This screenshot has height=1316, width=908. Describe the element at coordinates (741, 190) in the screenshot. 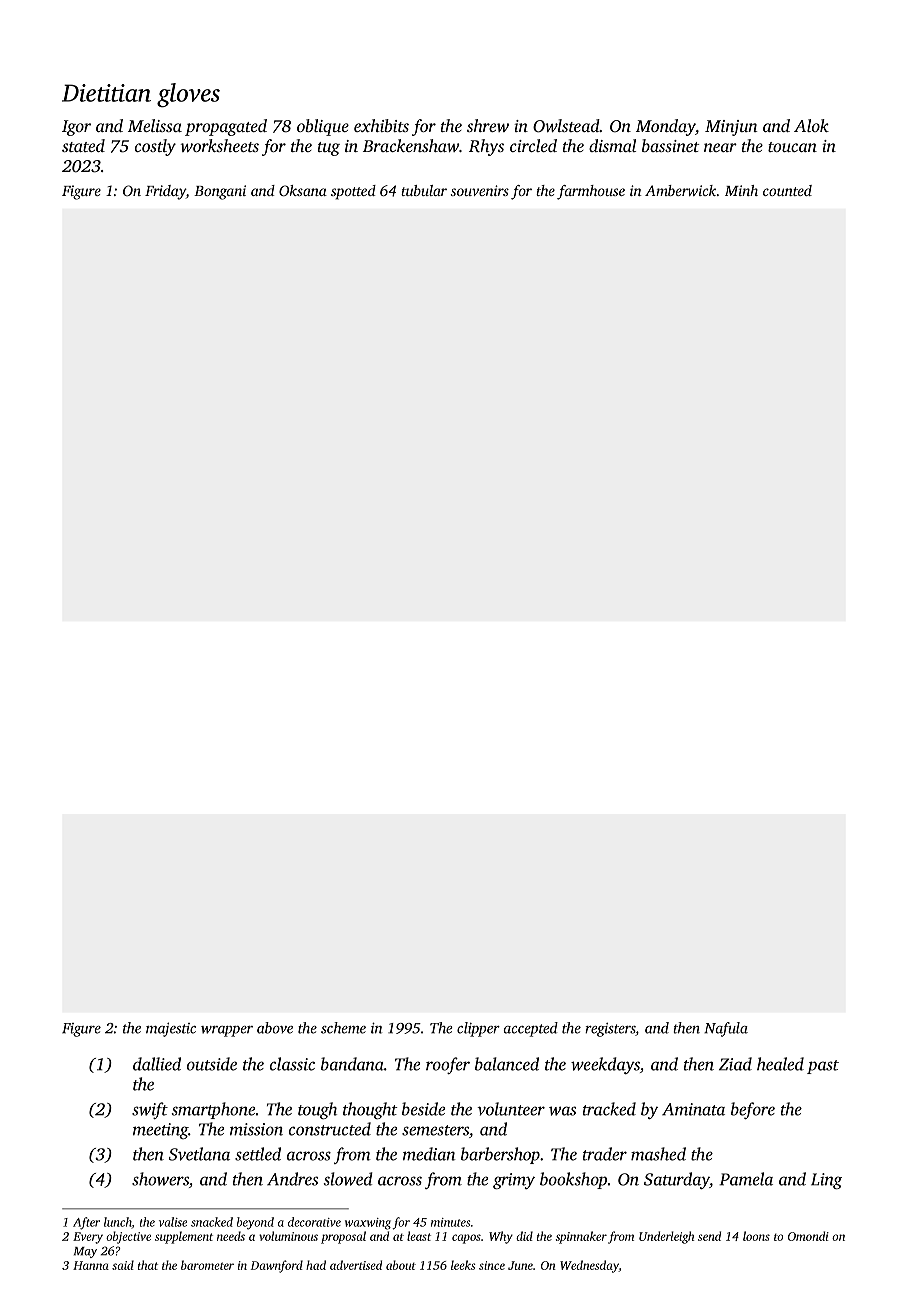

I see `Minh` at that location.
